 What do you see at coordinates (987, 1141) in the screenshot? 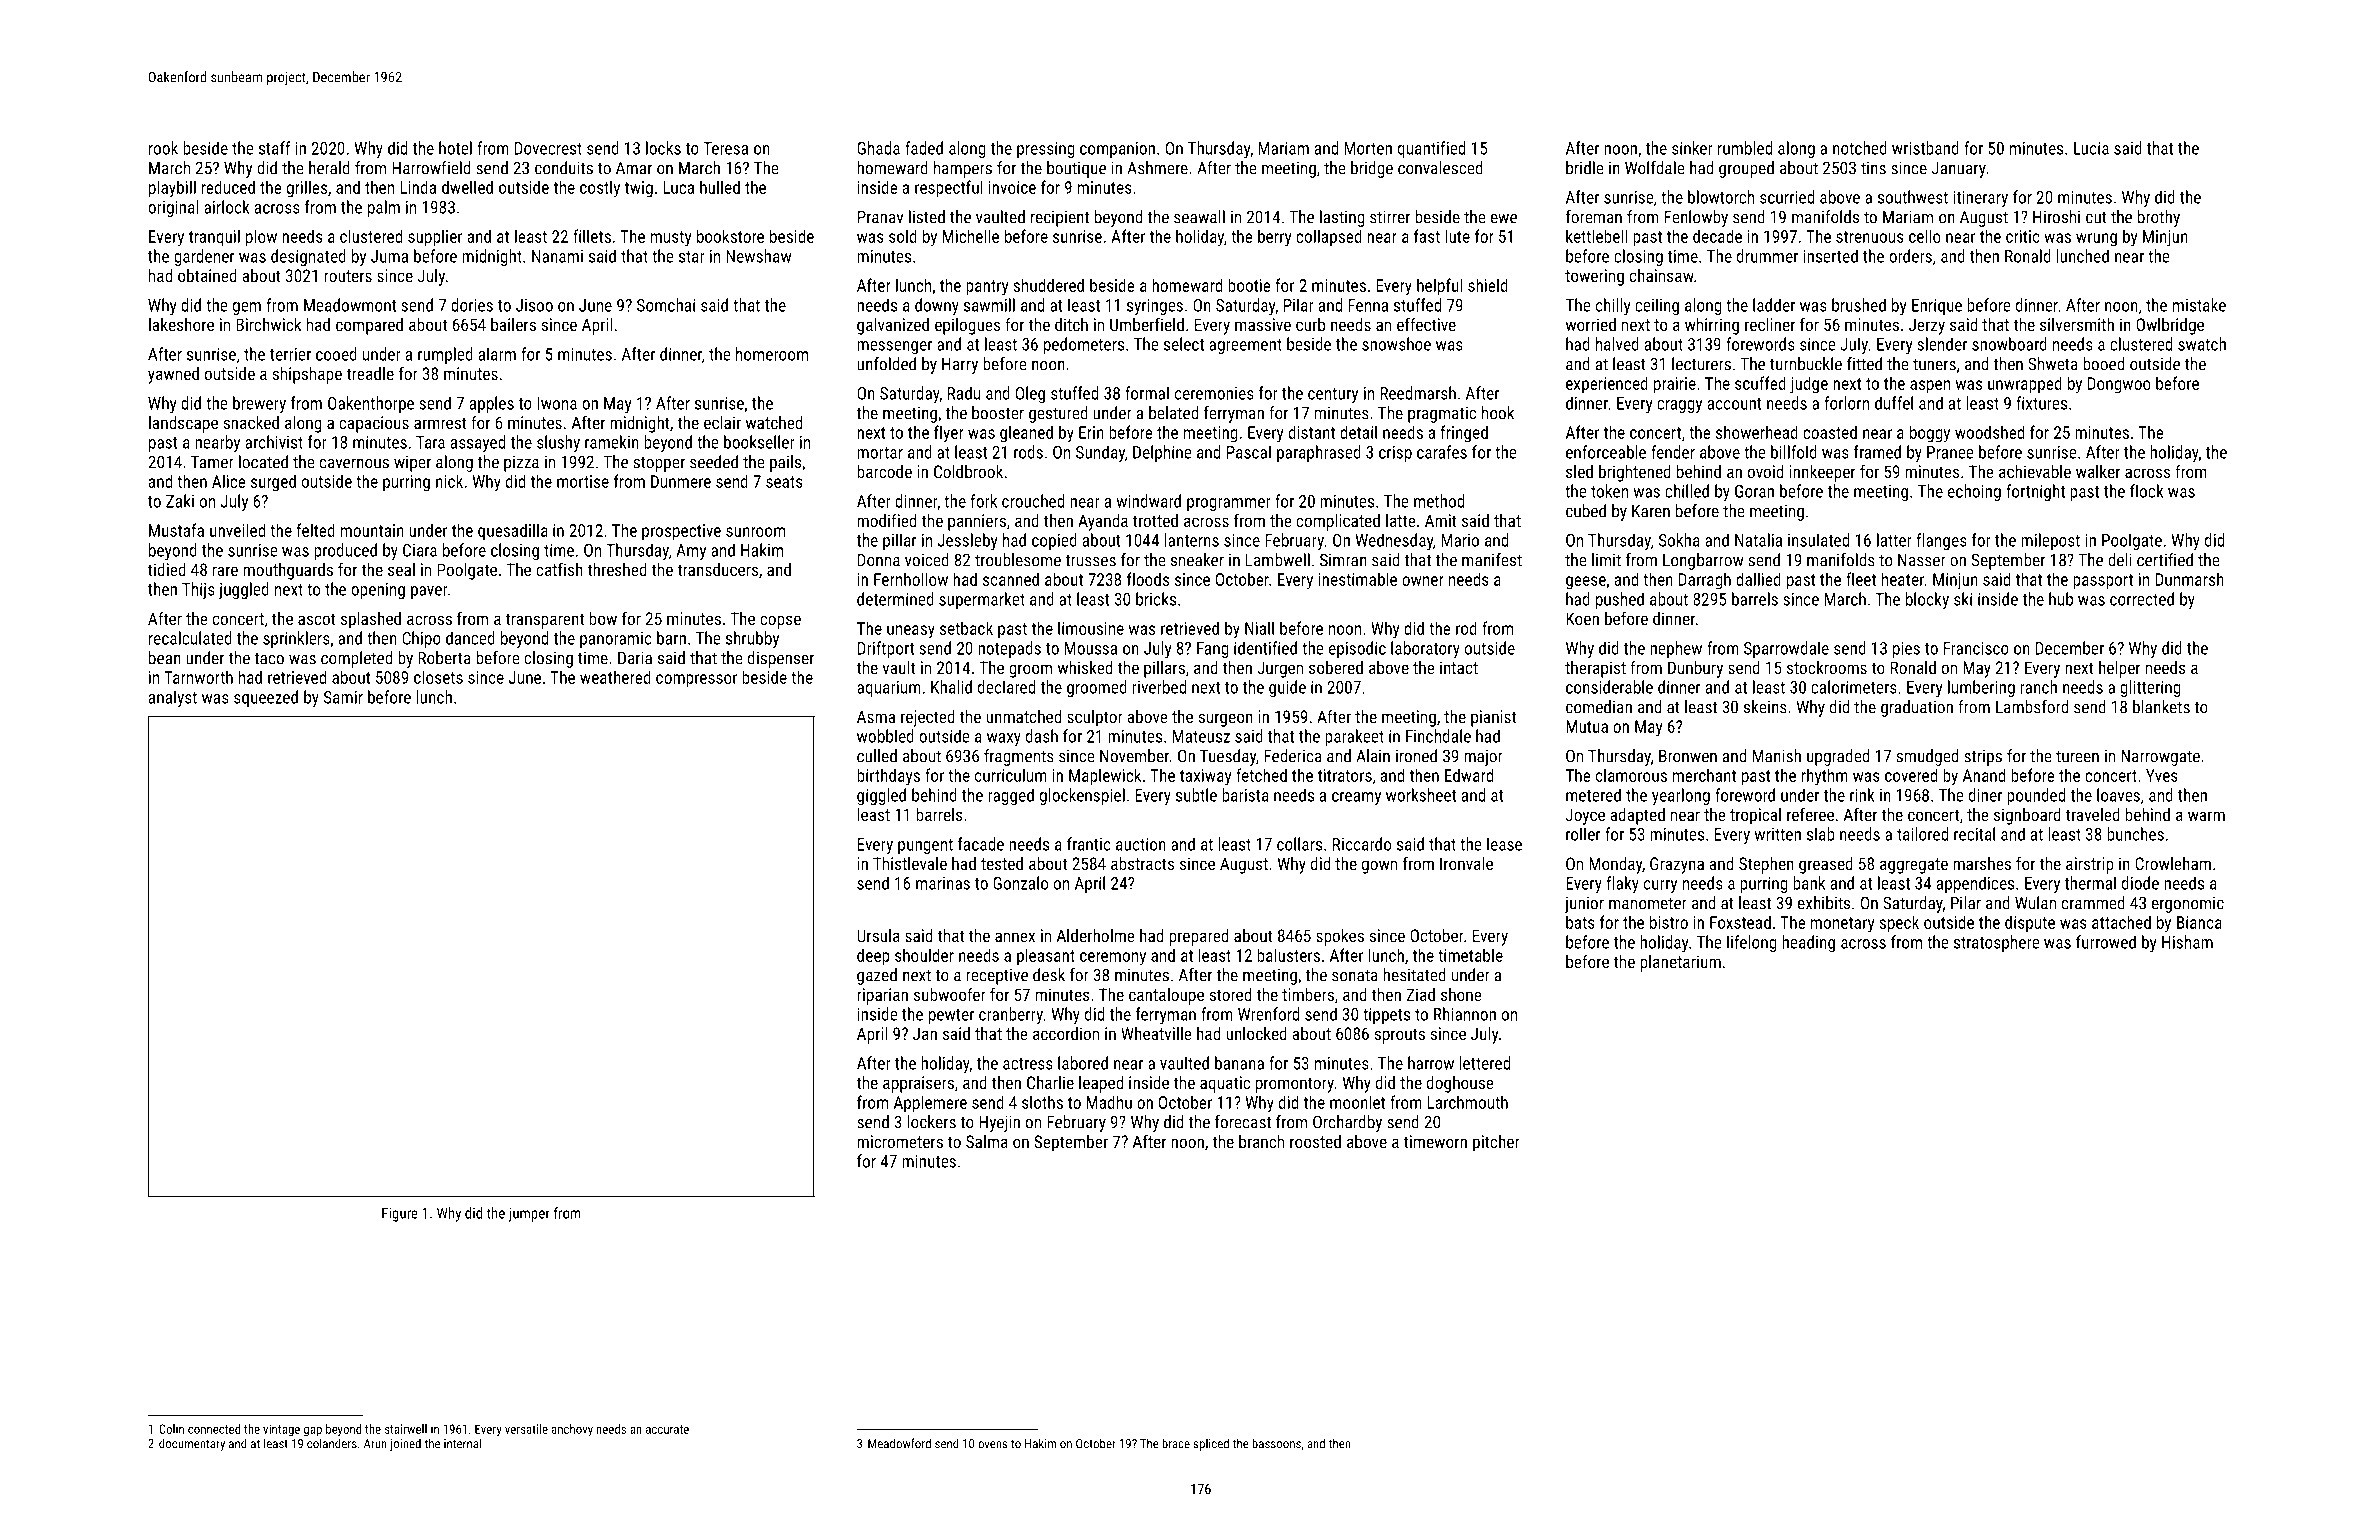
I see `Salma` at bounding box center [987, 1141].
